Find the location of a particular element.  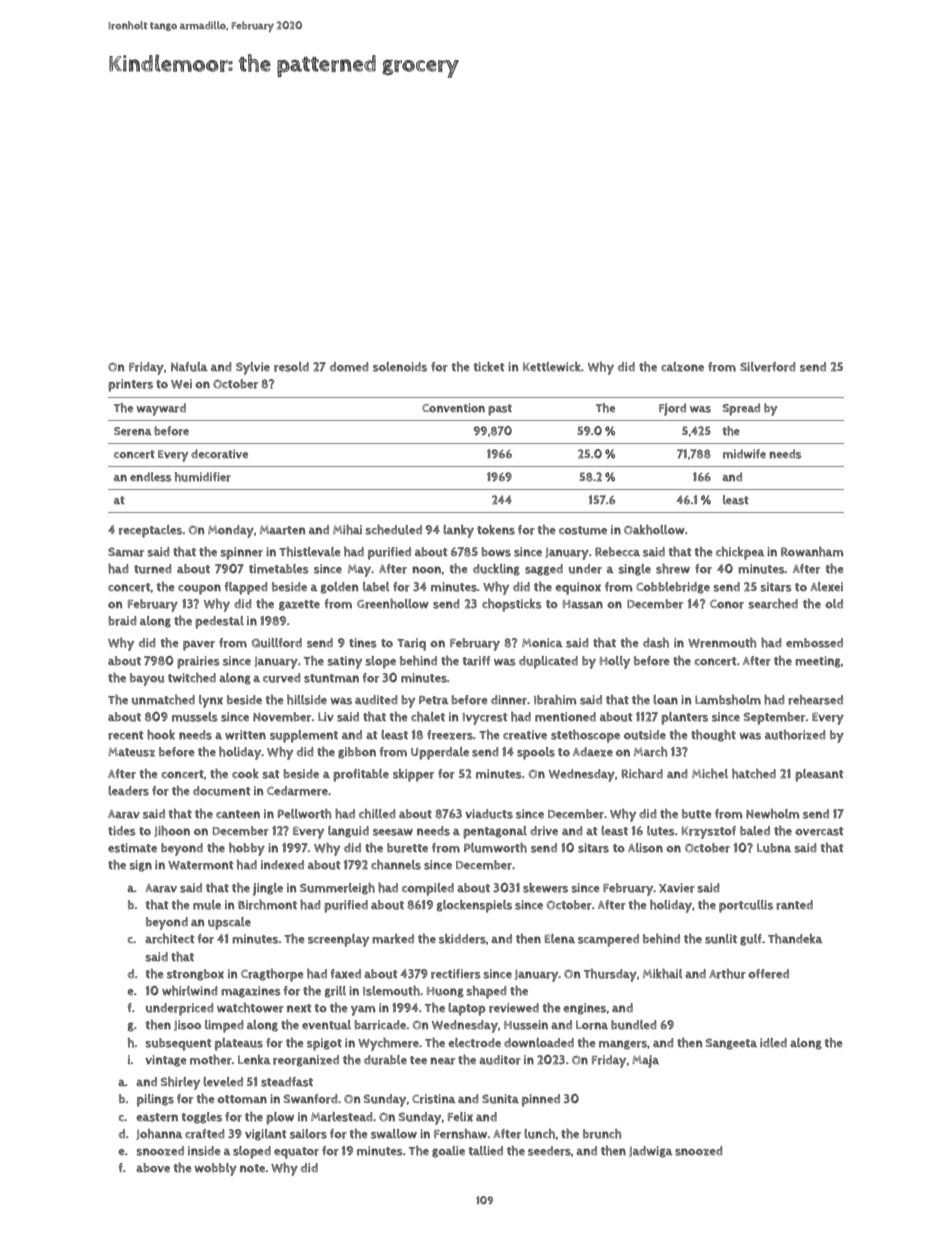

pleasant is located at coordinates (819, 775).
